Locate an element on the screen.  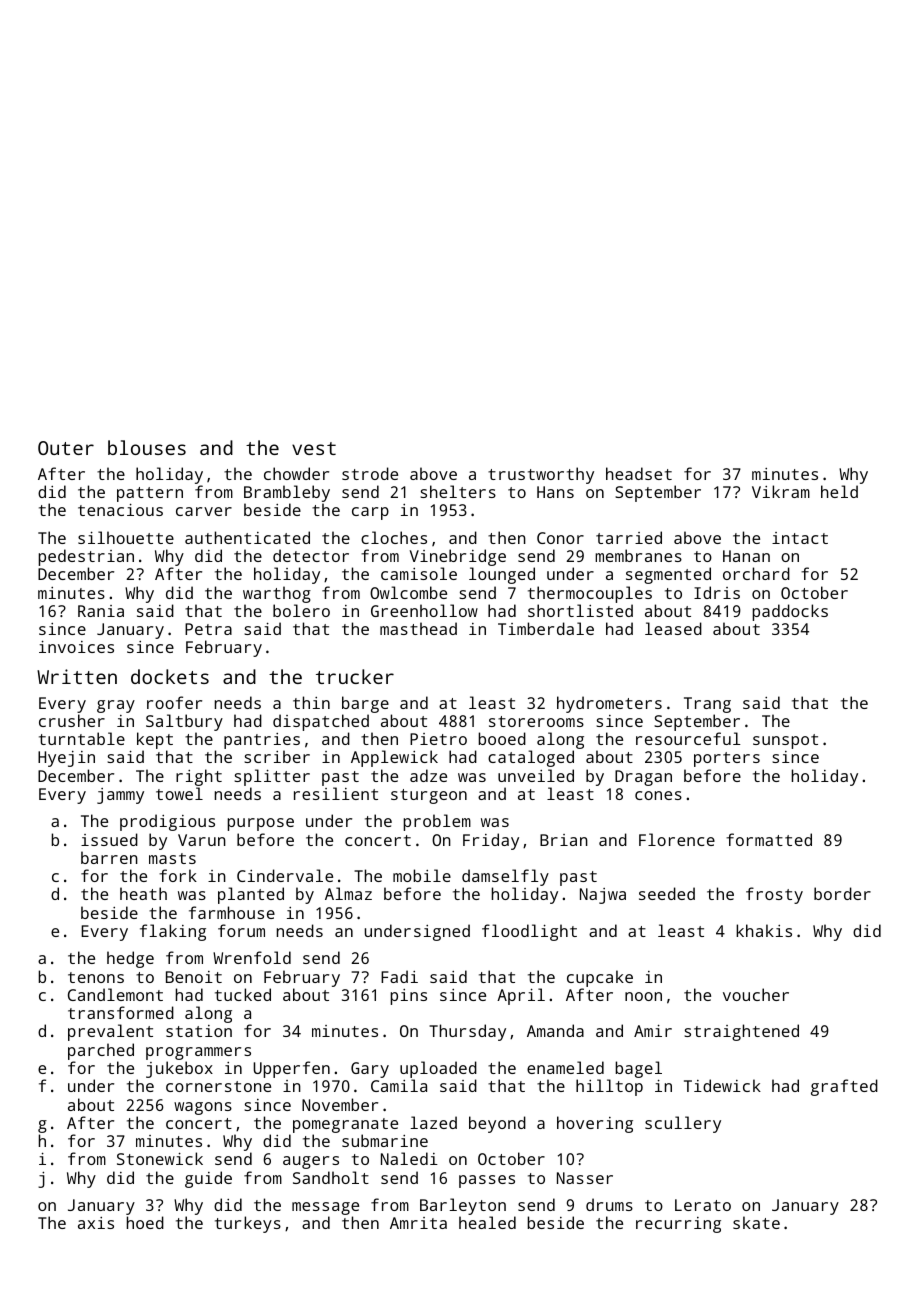
uploaded is located at coordinates (438, 1069).
